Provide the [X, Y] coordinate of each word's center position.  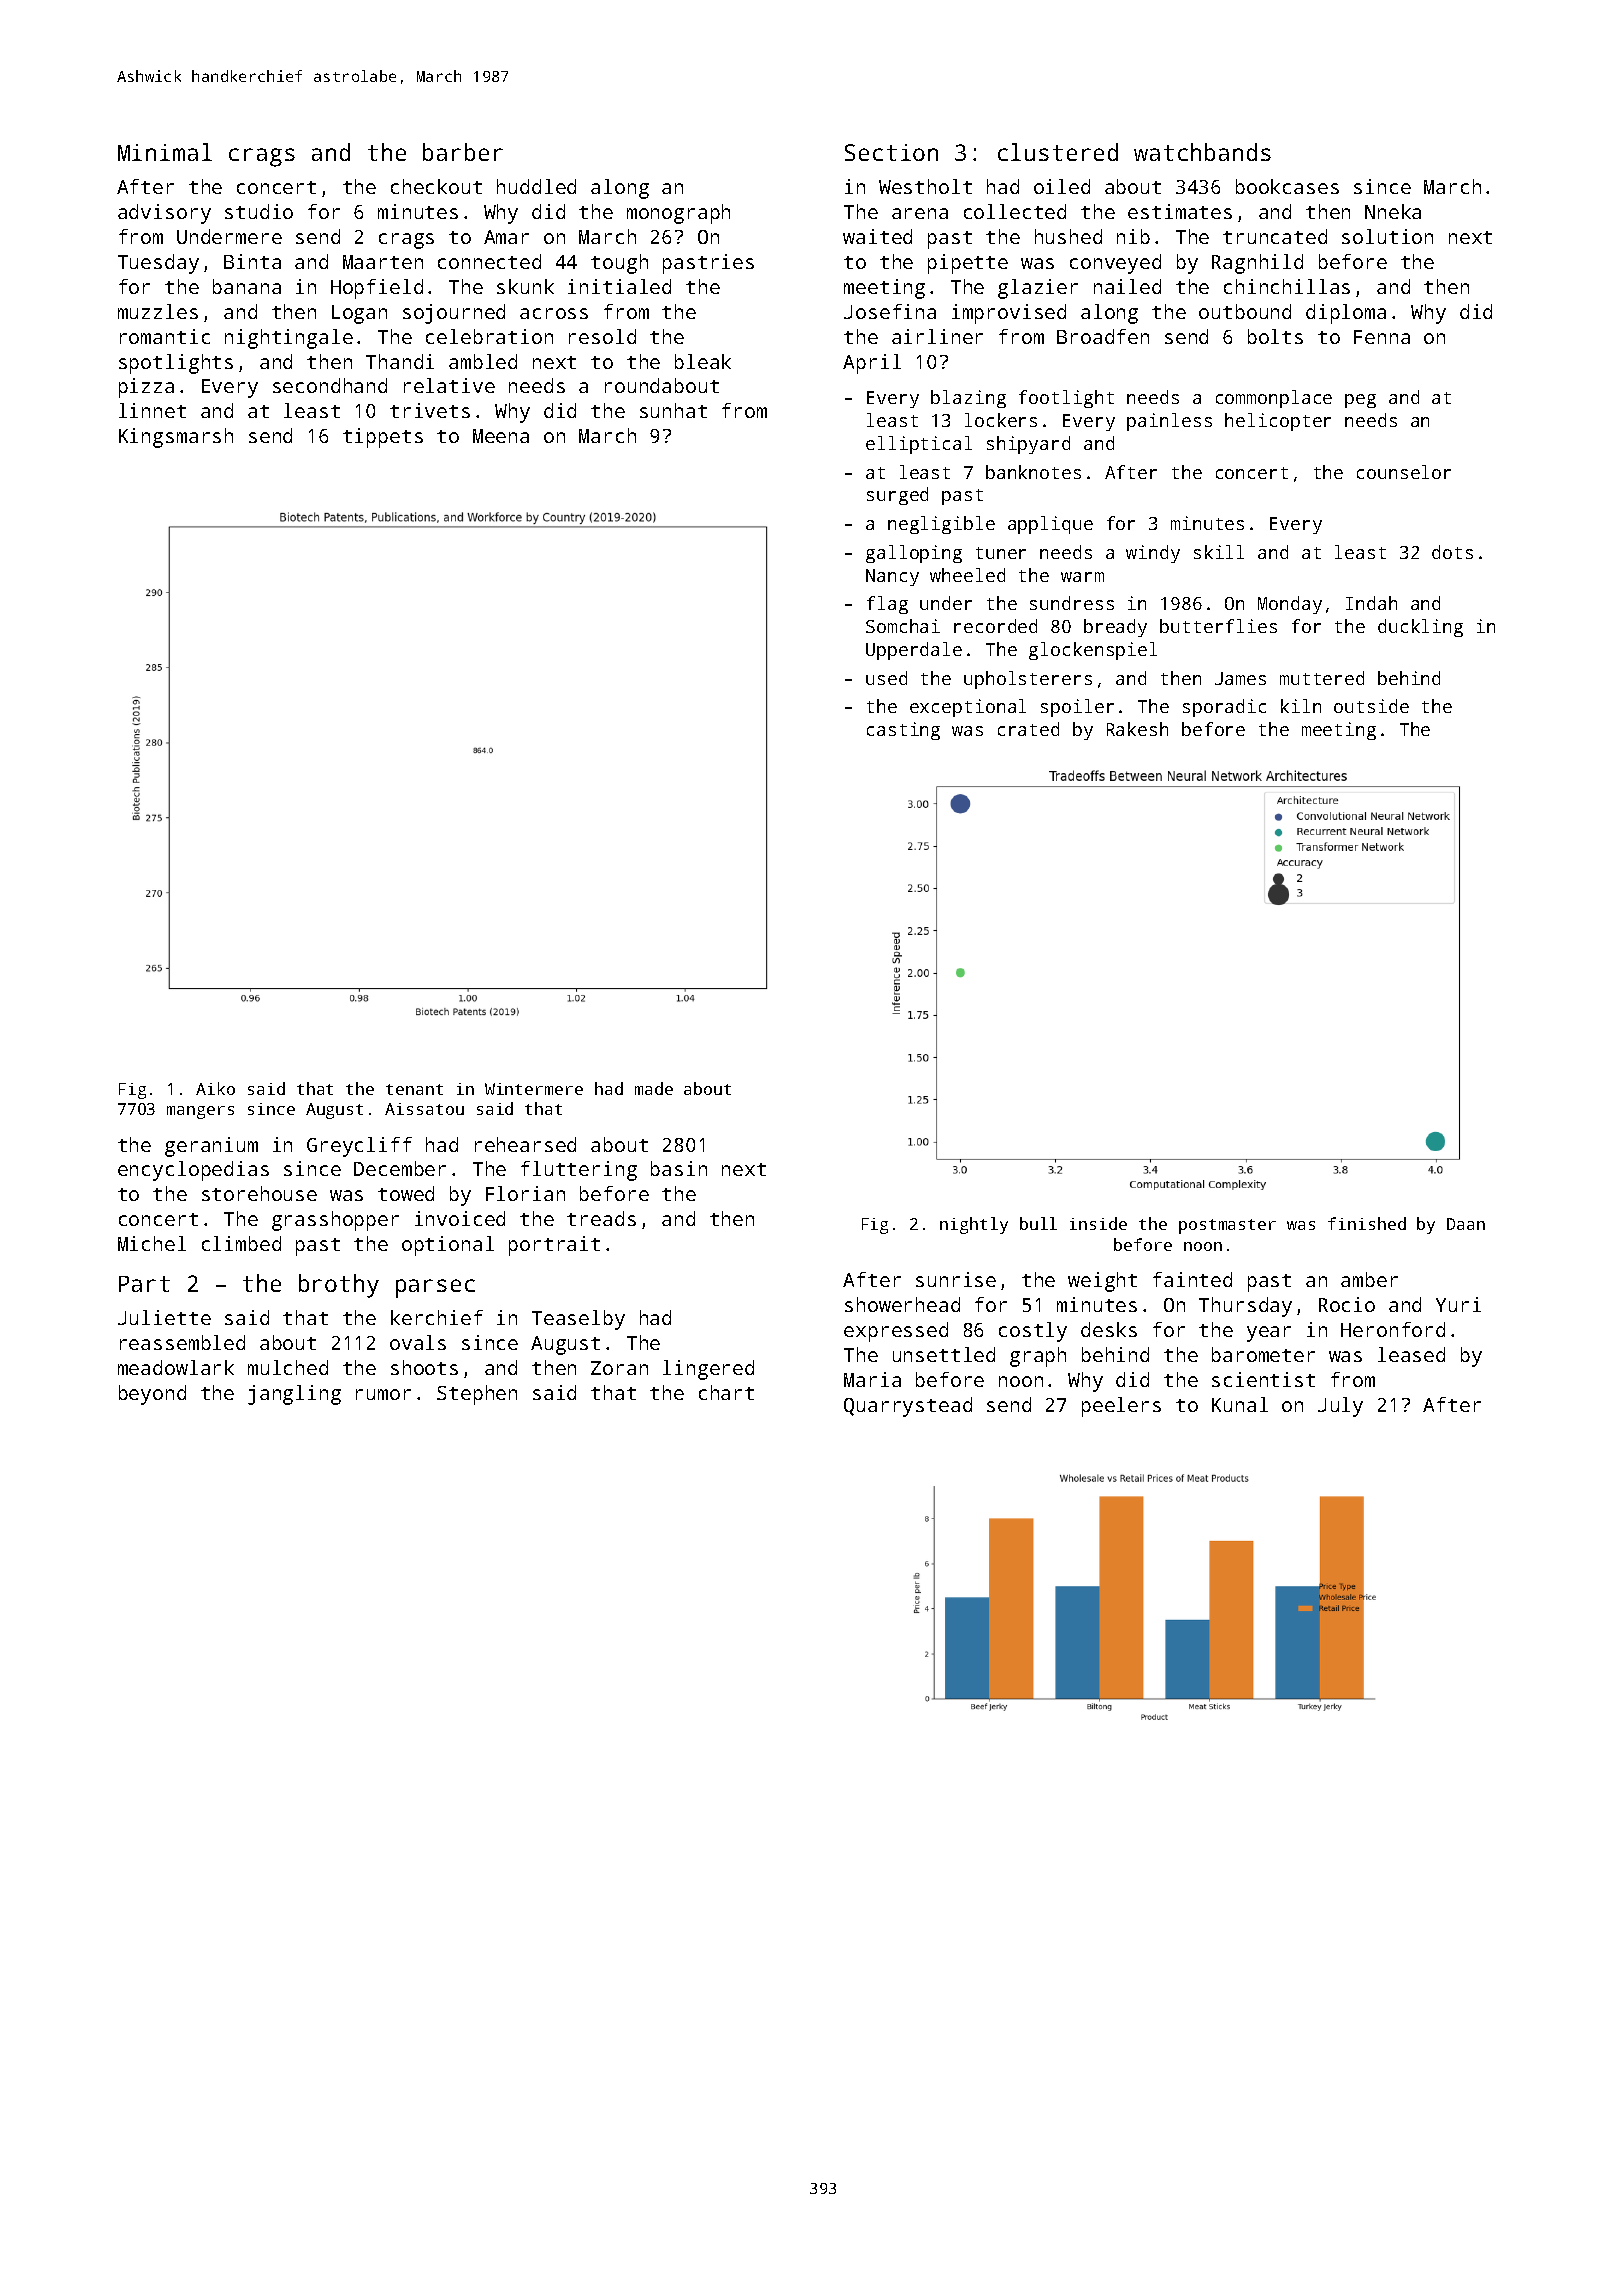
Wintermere [534, 1089]
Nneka [1393, 211]
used [886, 678]
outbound [1245, 311]
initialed [619, 286]
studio [259, 211]
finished [1367, 1223]
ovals [418, 1342]
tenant [414, 1089]
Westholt [925, 186]
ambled [483, 361]
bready [1115, 628]
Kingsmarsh [176, 438]
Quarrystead [908, 1407]
